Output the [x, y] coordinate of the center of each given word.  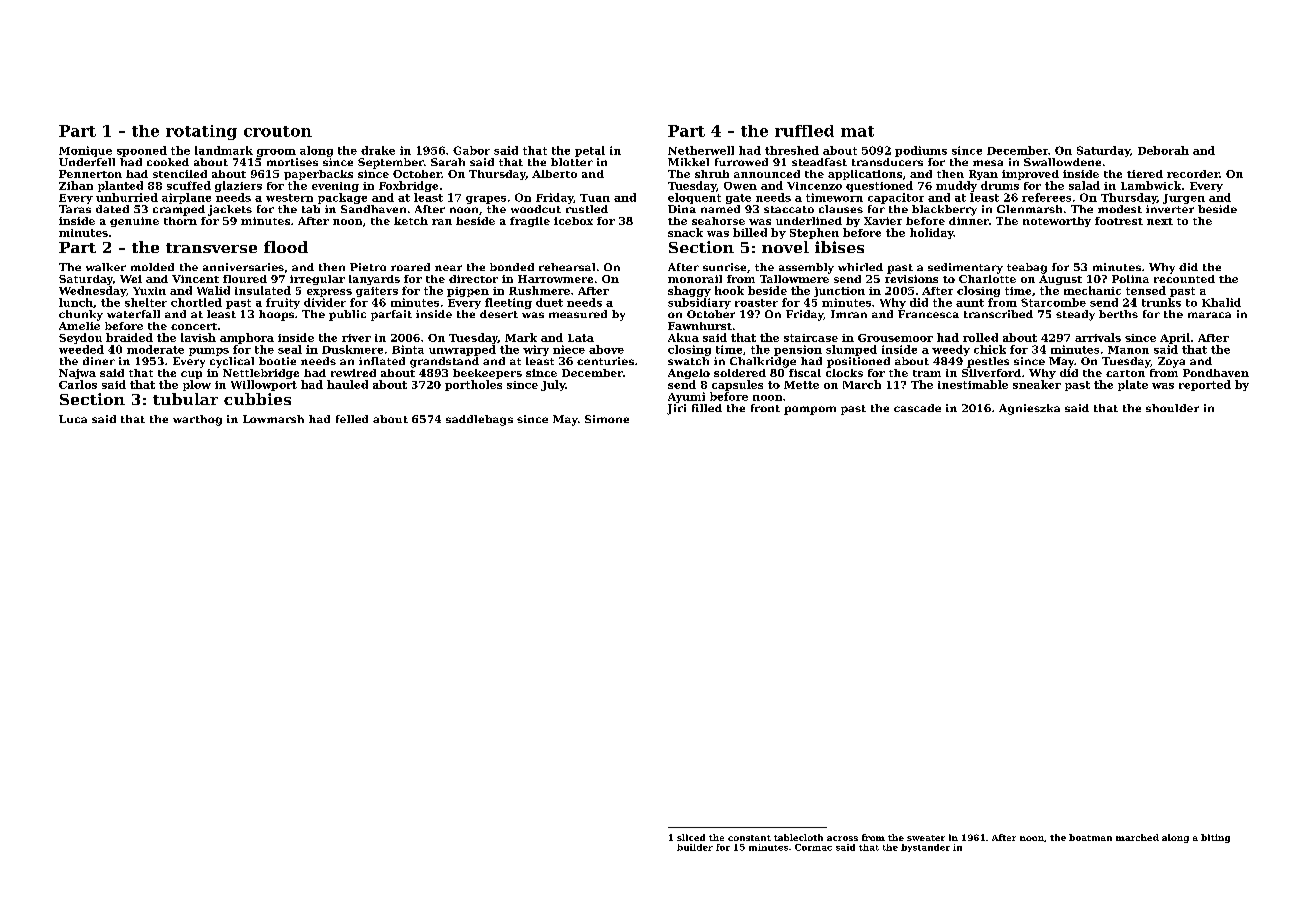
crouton [278, 131]
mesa [988, 163]
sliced [691, 837]
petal [590, 151]
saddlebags [479, 420]
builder [695, 847]
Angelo [689, 374]
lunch [76, 302]
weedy [951, 350]
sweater [926, 838]
